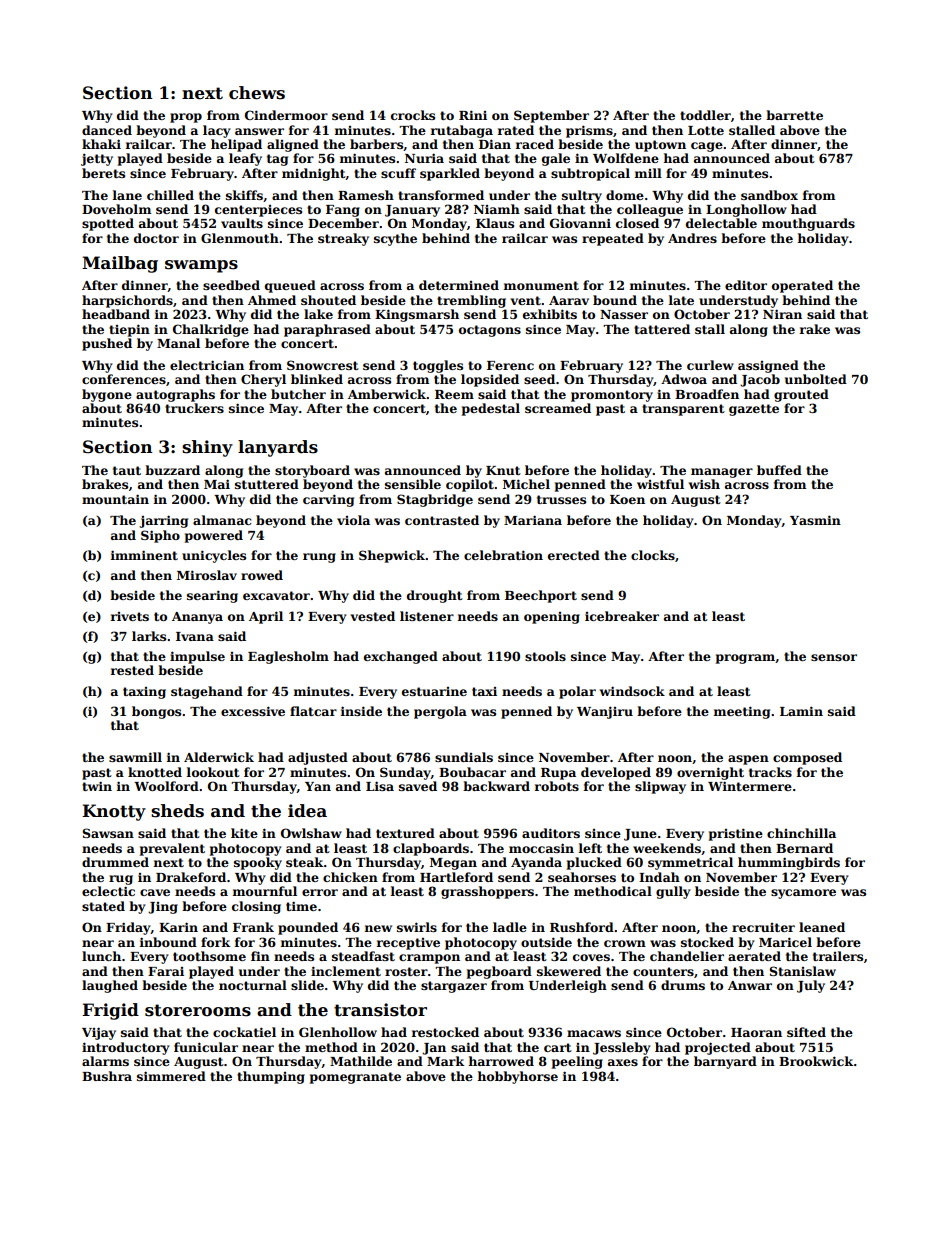 This document has height=1233, width=952. I want to click on paraphrased, so click(327, 330).
